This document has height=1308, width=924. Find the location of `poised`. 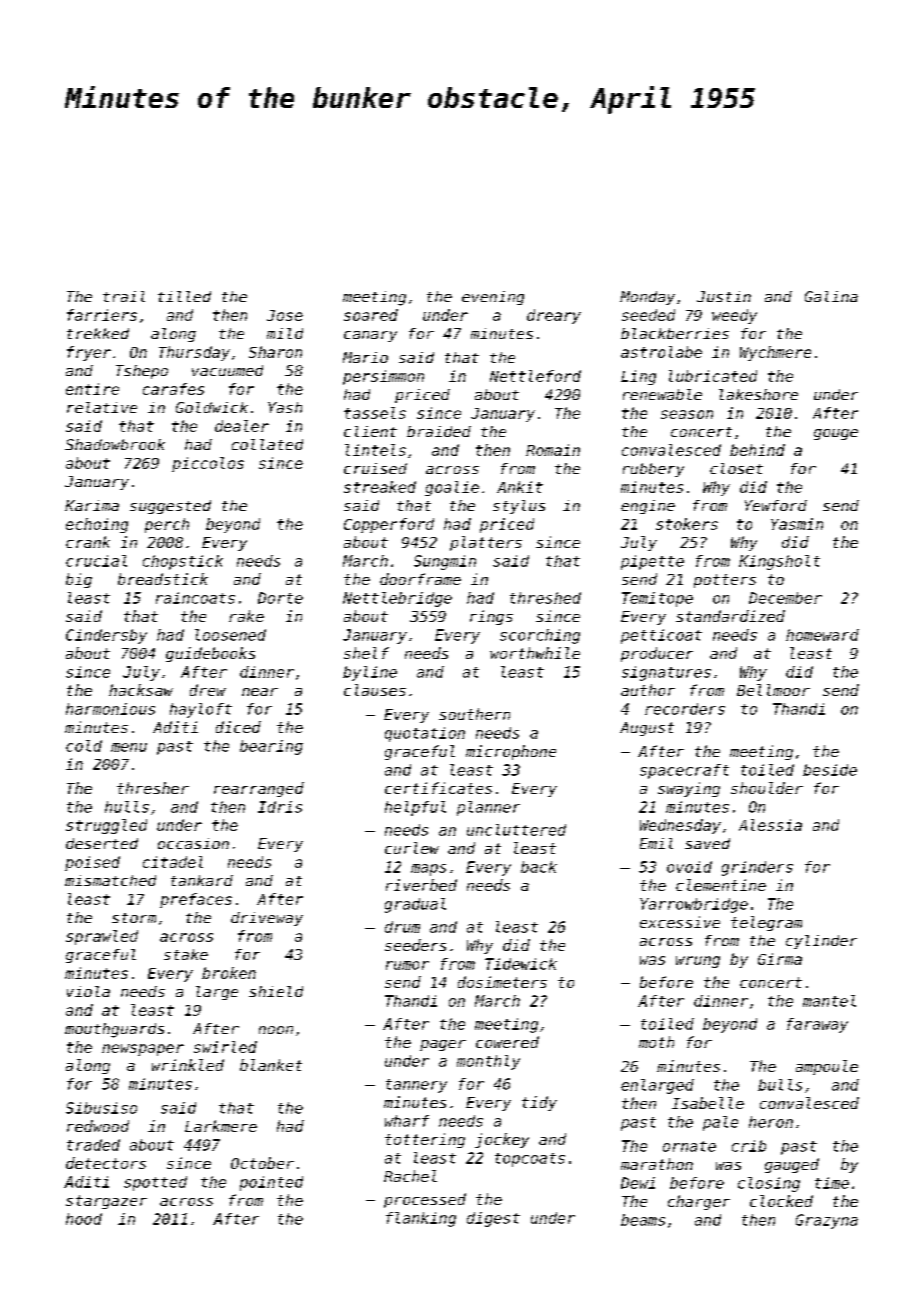

poised is located at coordinates (92, 863).
